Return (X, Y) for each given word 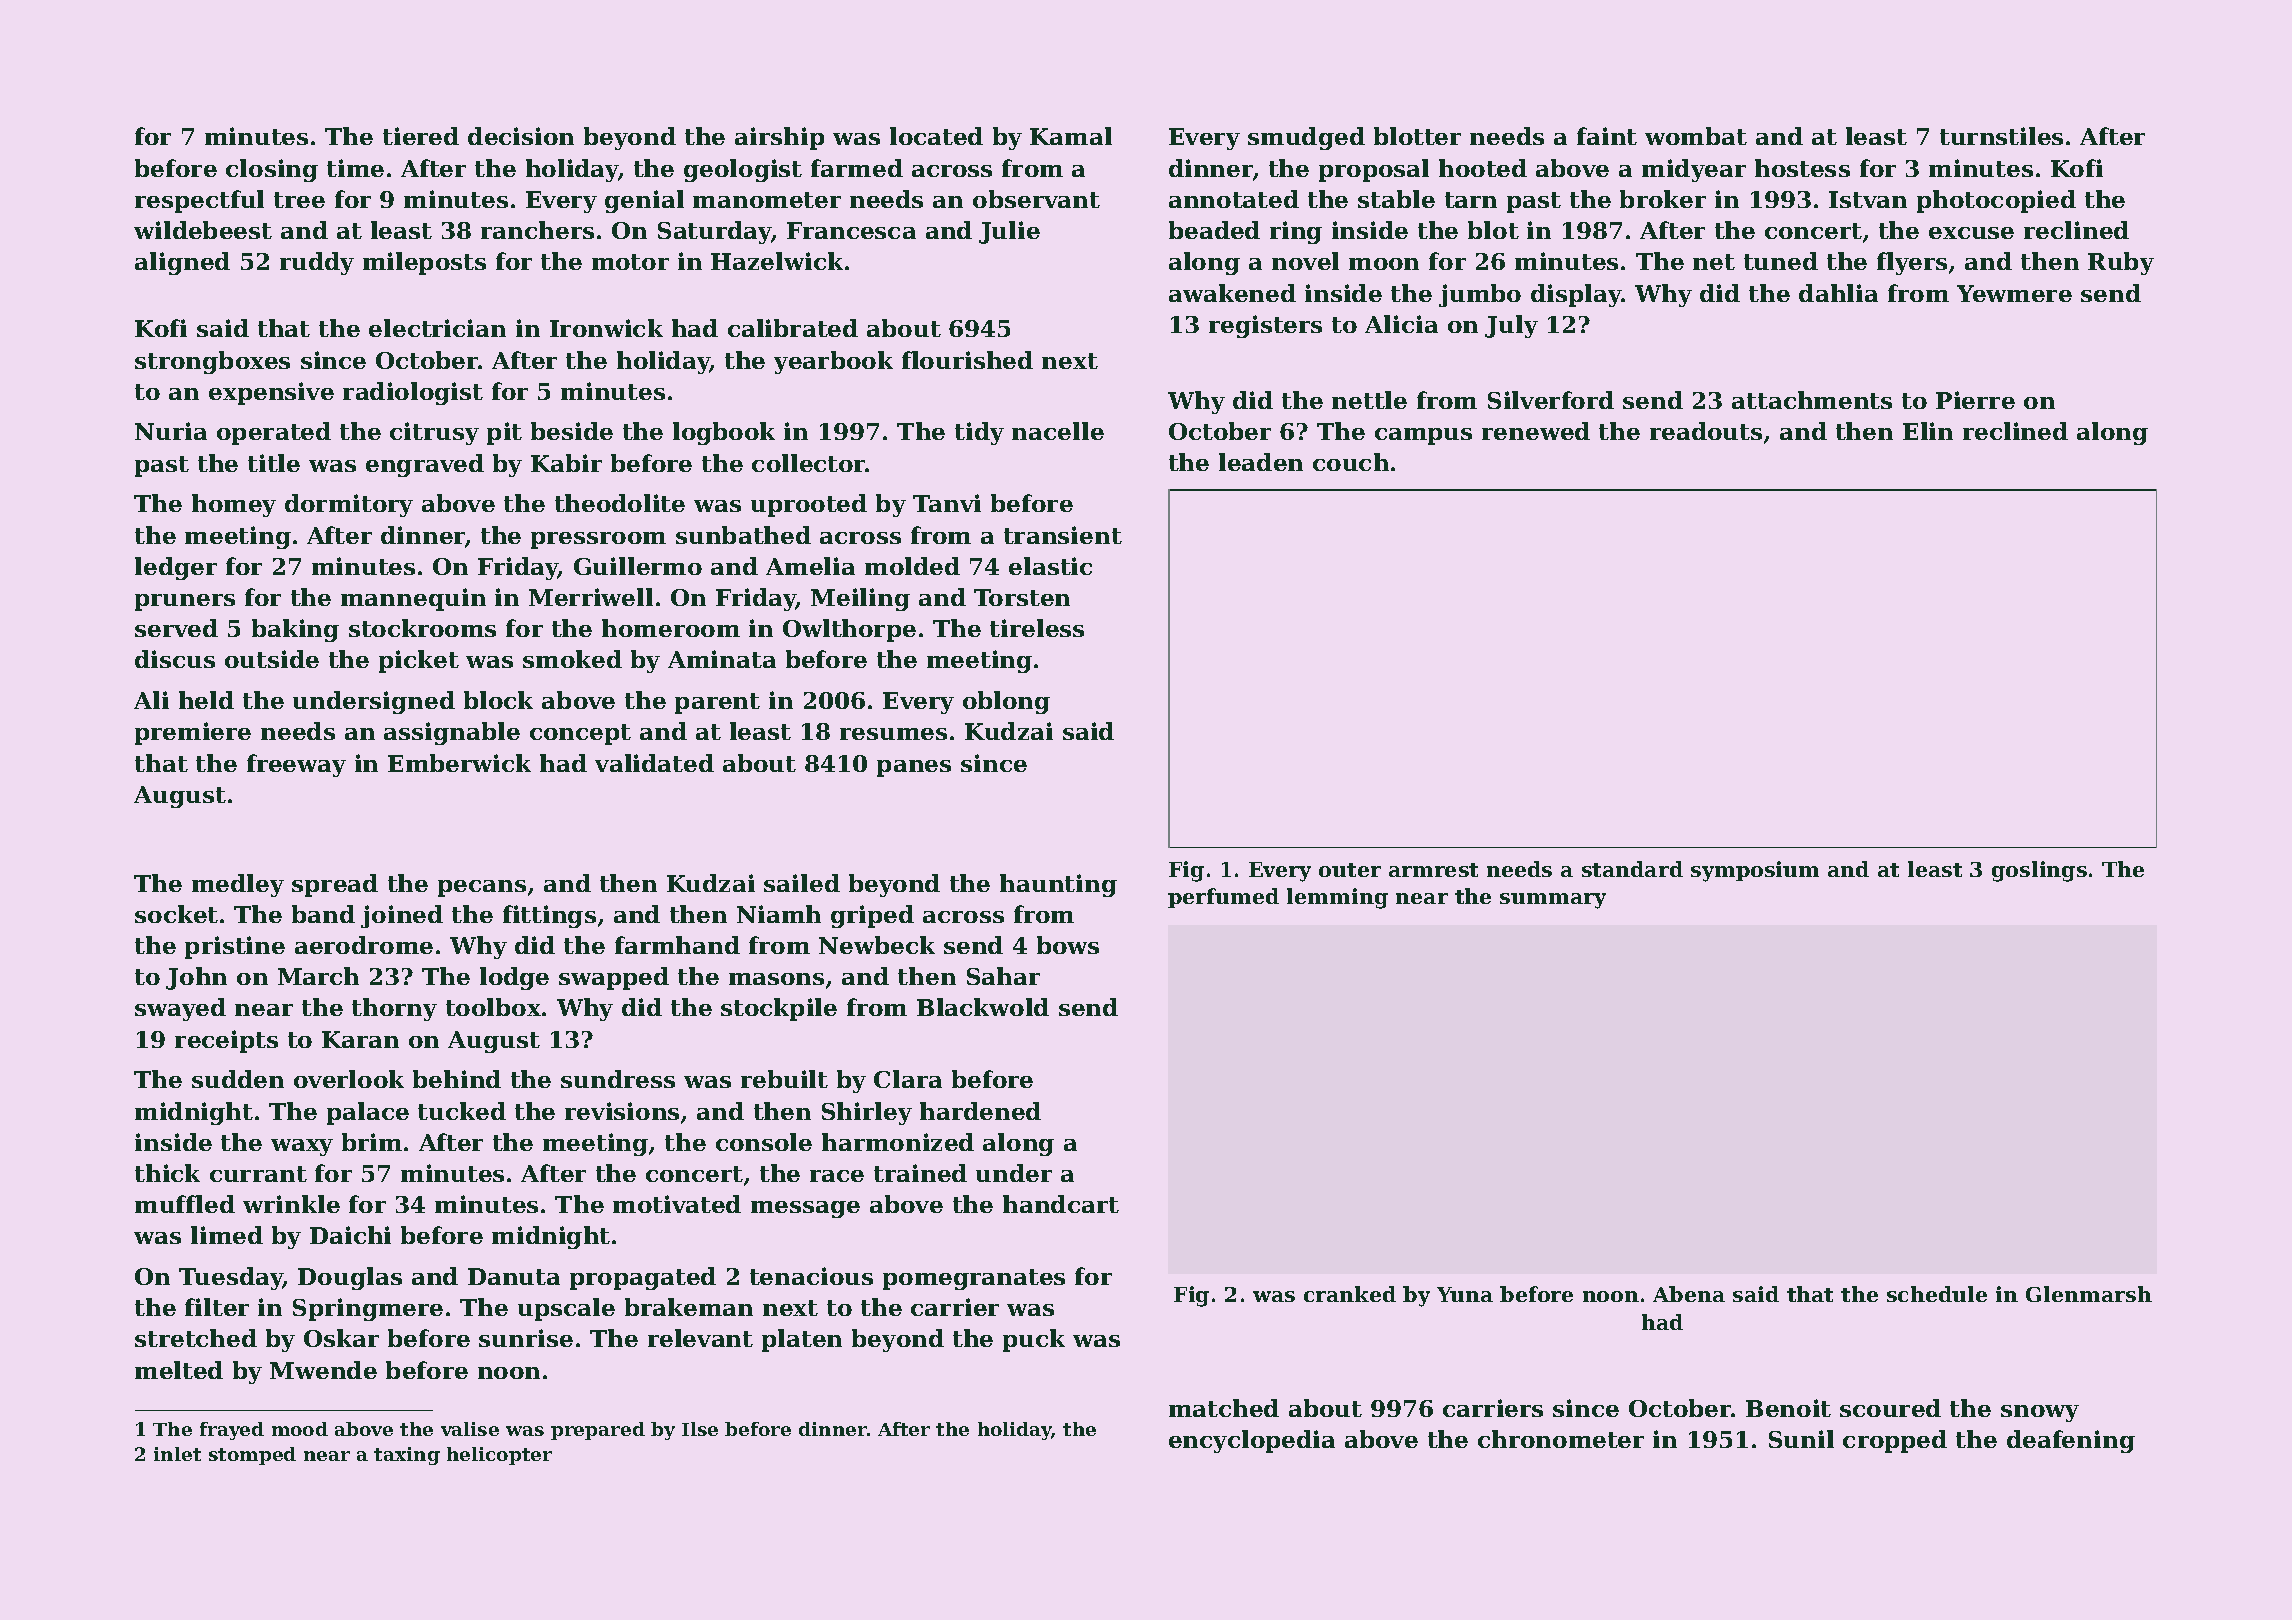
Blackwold (983, 1007)
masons (776, 979)
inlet (177, 1454)
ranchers (537, 230)
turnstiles (2001, 136)
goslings (2039, 871)
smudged (1306, 138)
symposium (1755, 871)
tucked (462, 1111)
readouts (1706, 431)
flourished (967, 360)
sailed (802, 883)
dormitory (349, 505)
